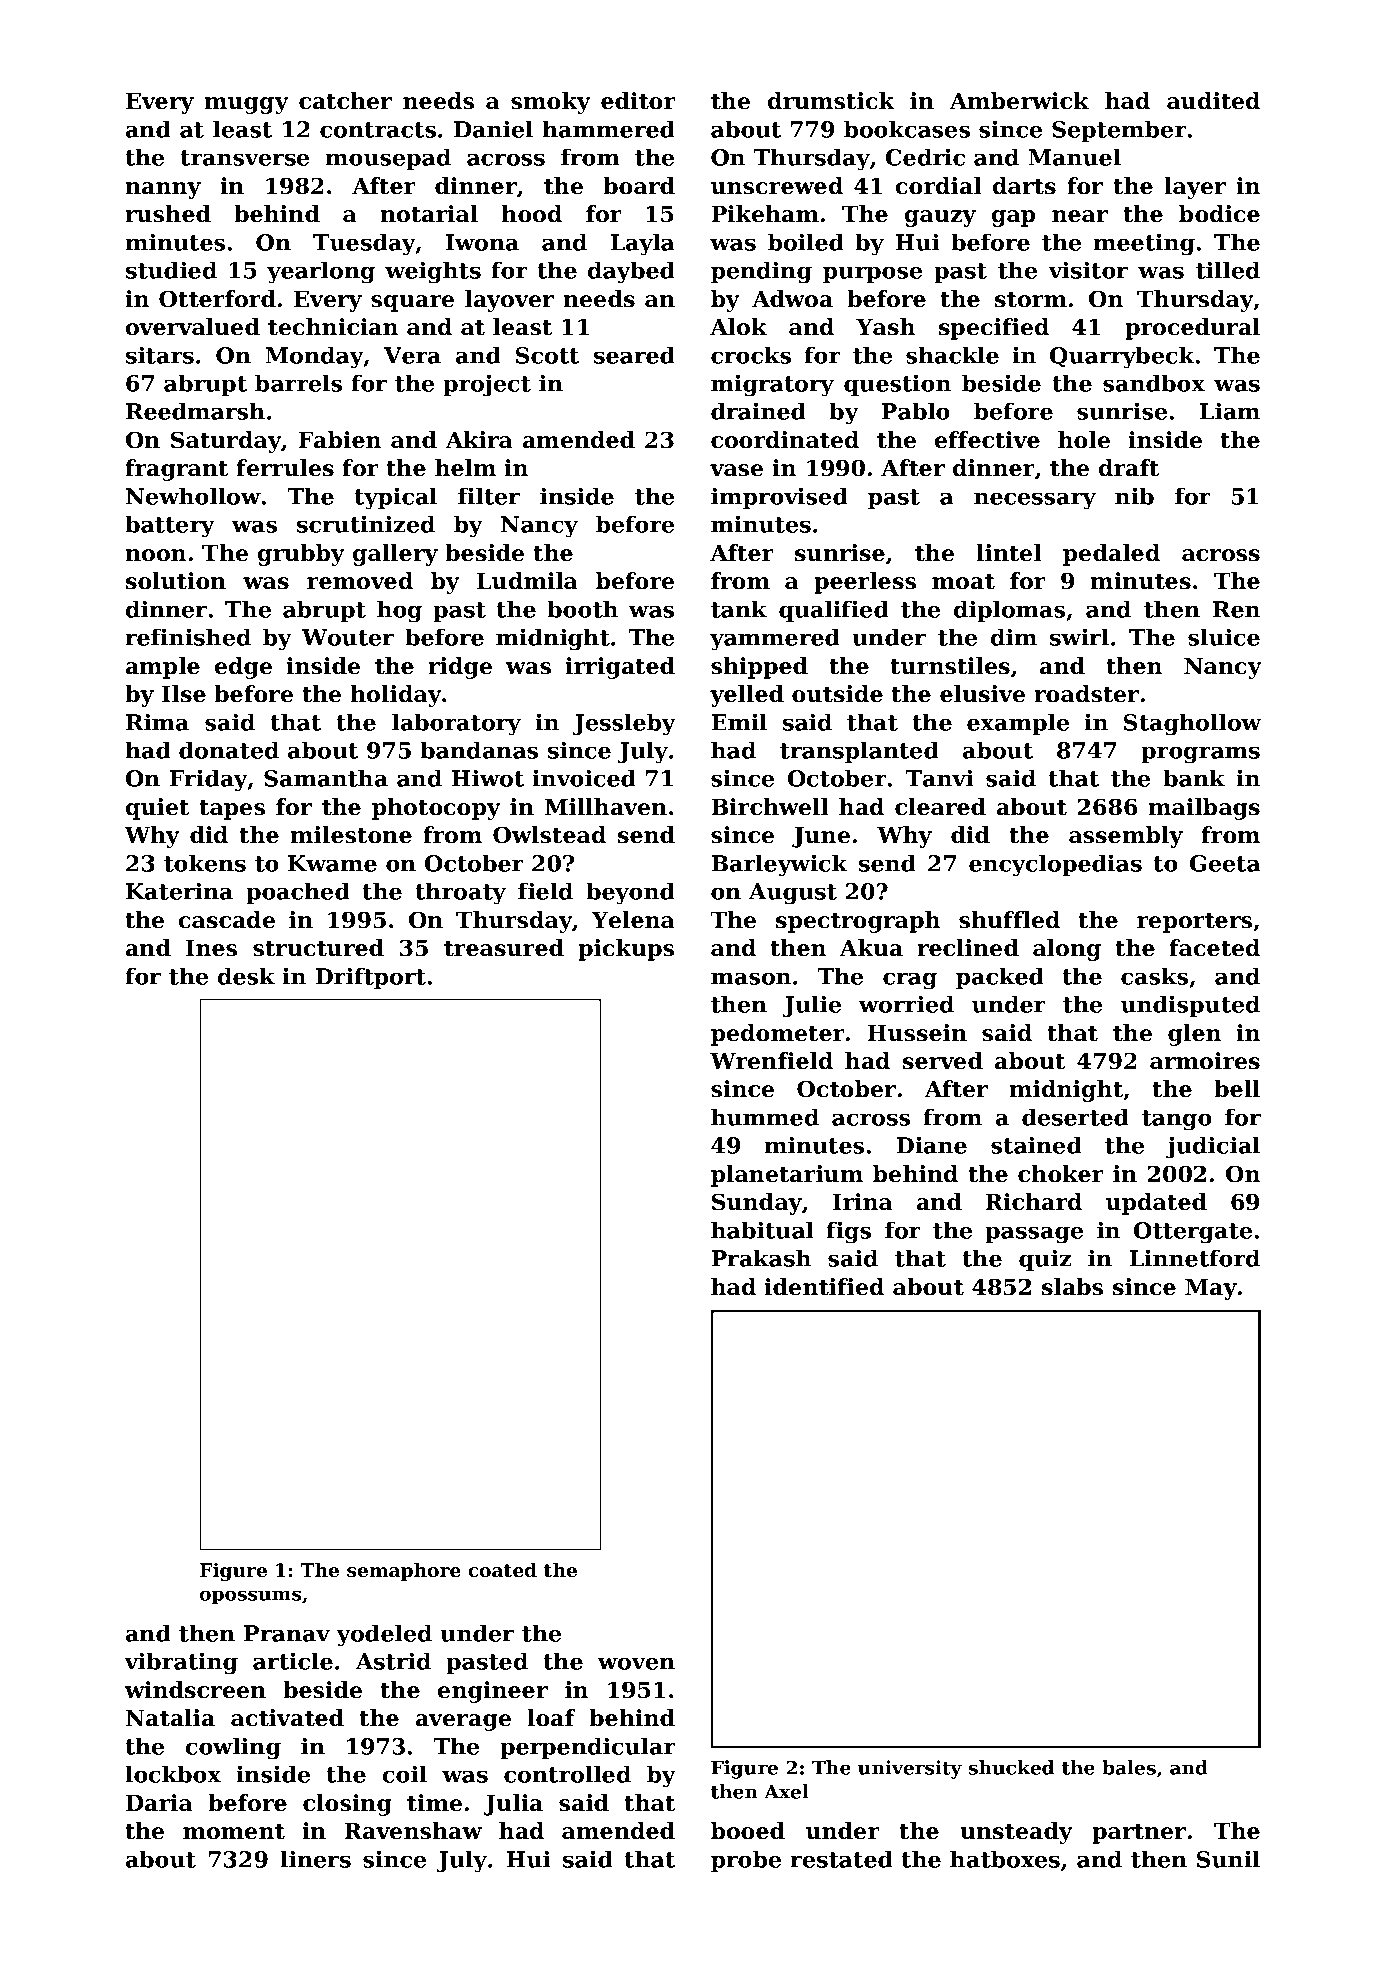  What do you see at coordinates (757, 1204) in the page?
I see `Sunday` at bounding box center [757, 1204].
